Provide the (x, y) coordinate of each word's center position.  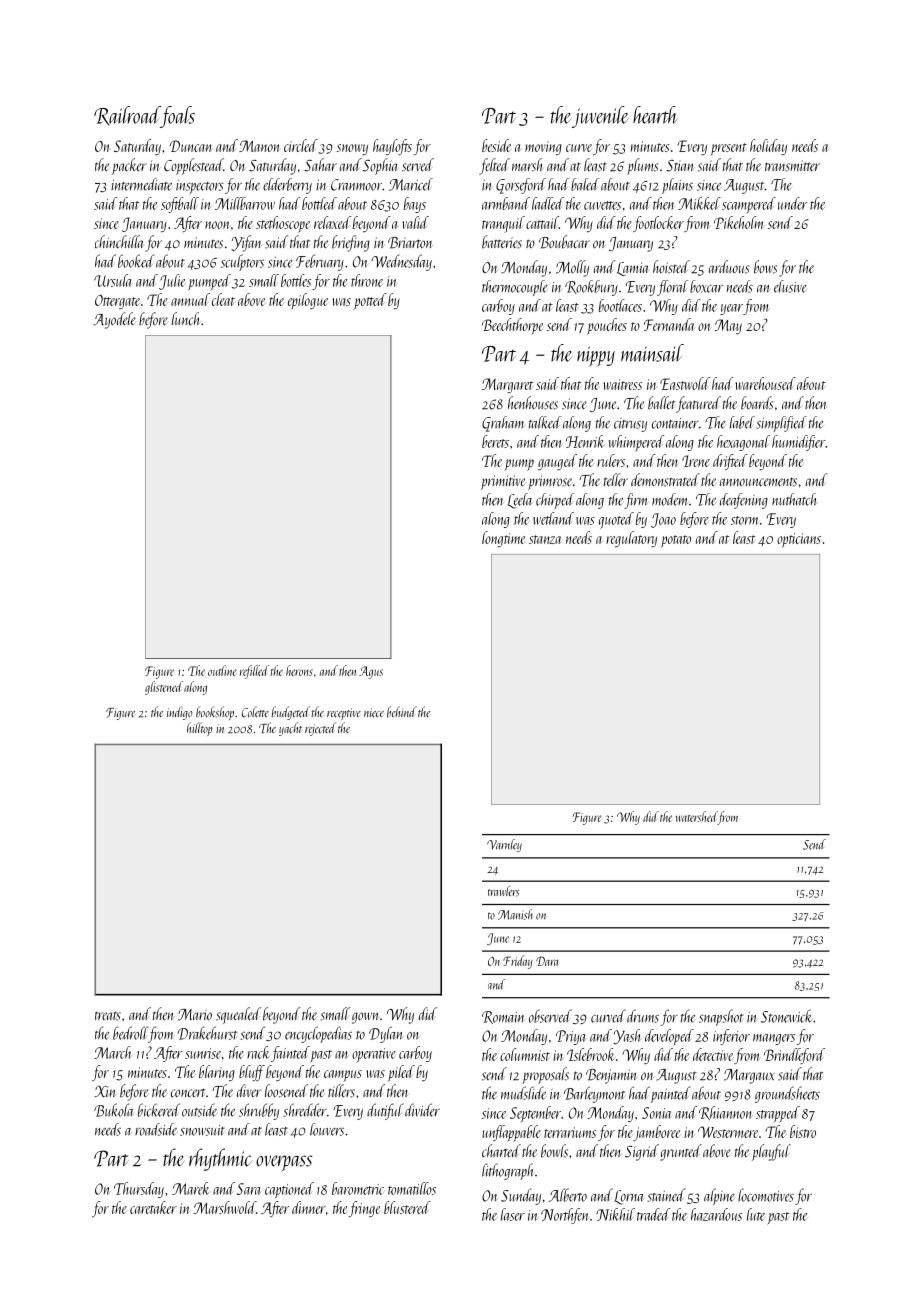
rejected (320, 729)
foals (178, 117)
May (728, 326)
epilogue (308, 301)
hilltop (199, 729)
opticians (799, 540)
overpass (284, 1163)
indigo (180, 713)
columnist (525, 1054)
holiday (768, 147)
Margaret (507, 385)
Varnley (504, 845)
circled (301, 145)
